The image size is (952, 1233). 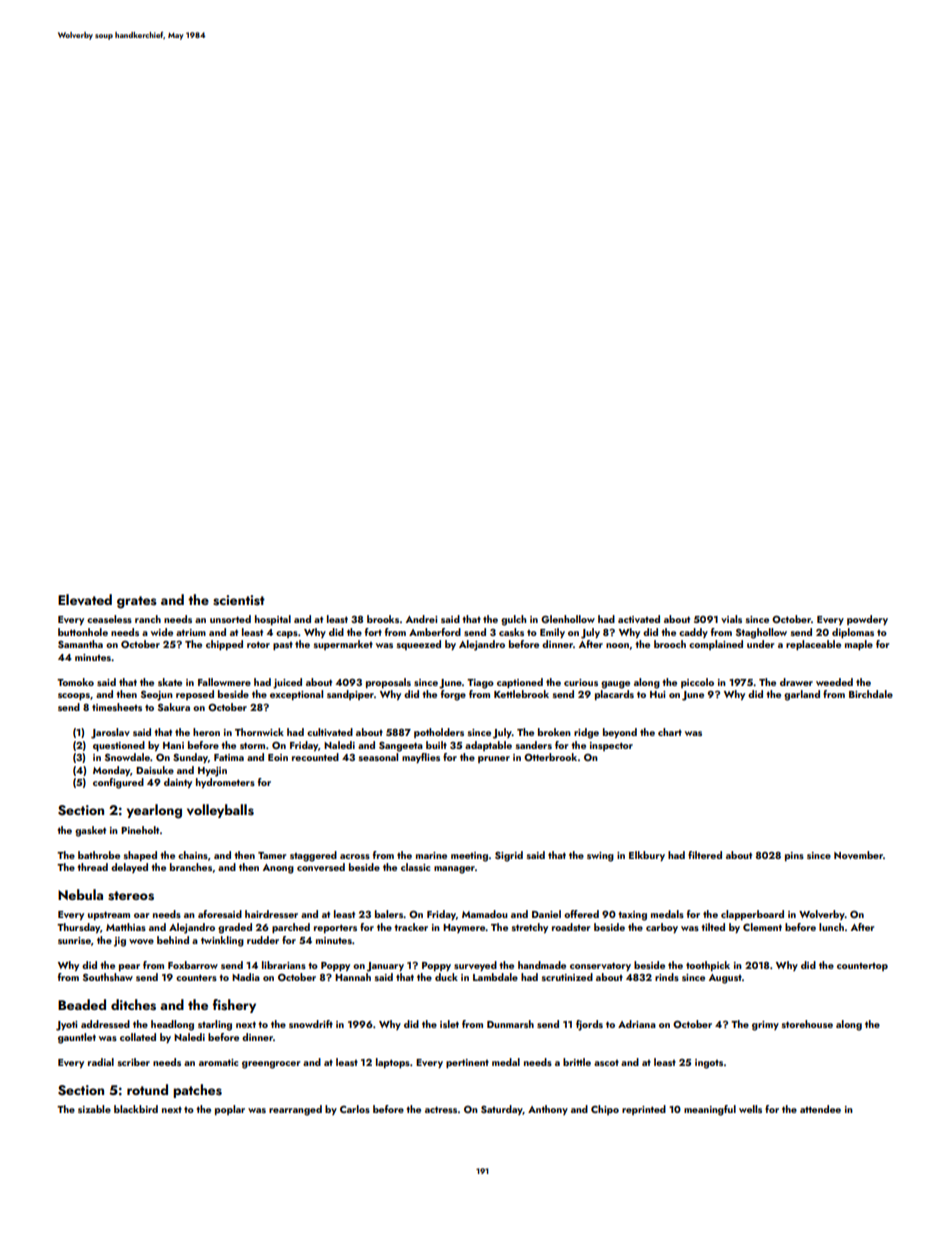 I want to click on scientist, so click(x=239, y=600).
